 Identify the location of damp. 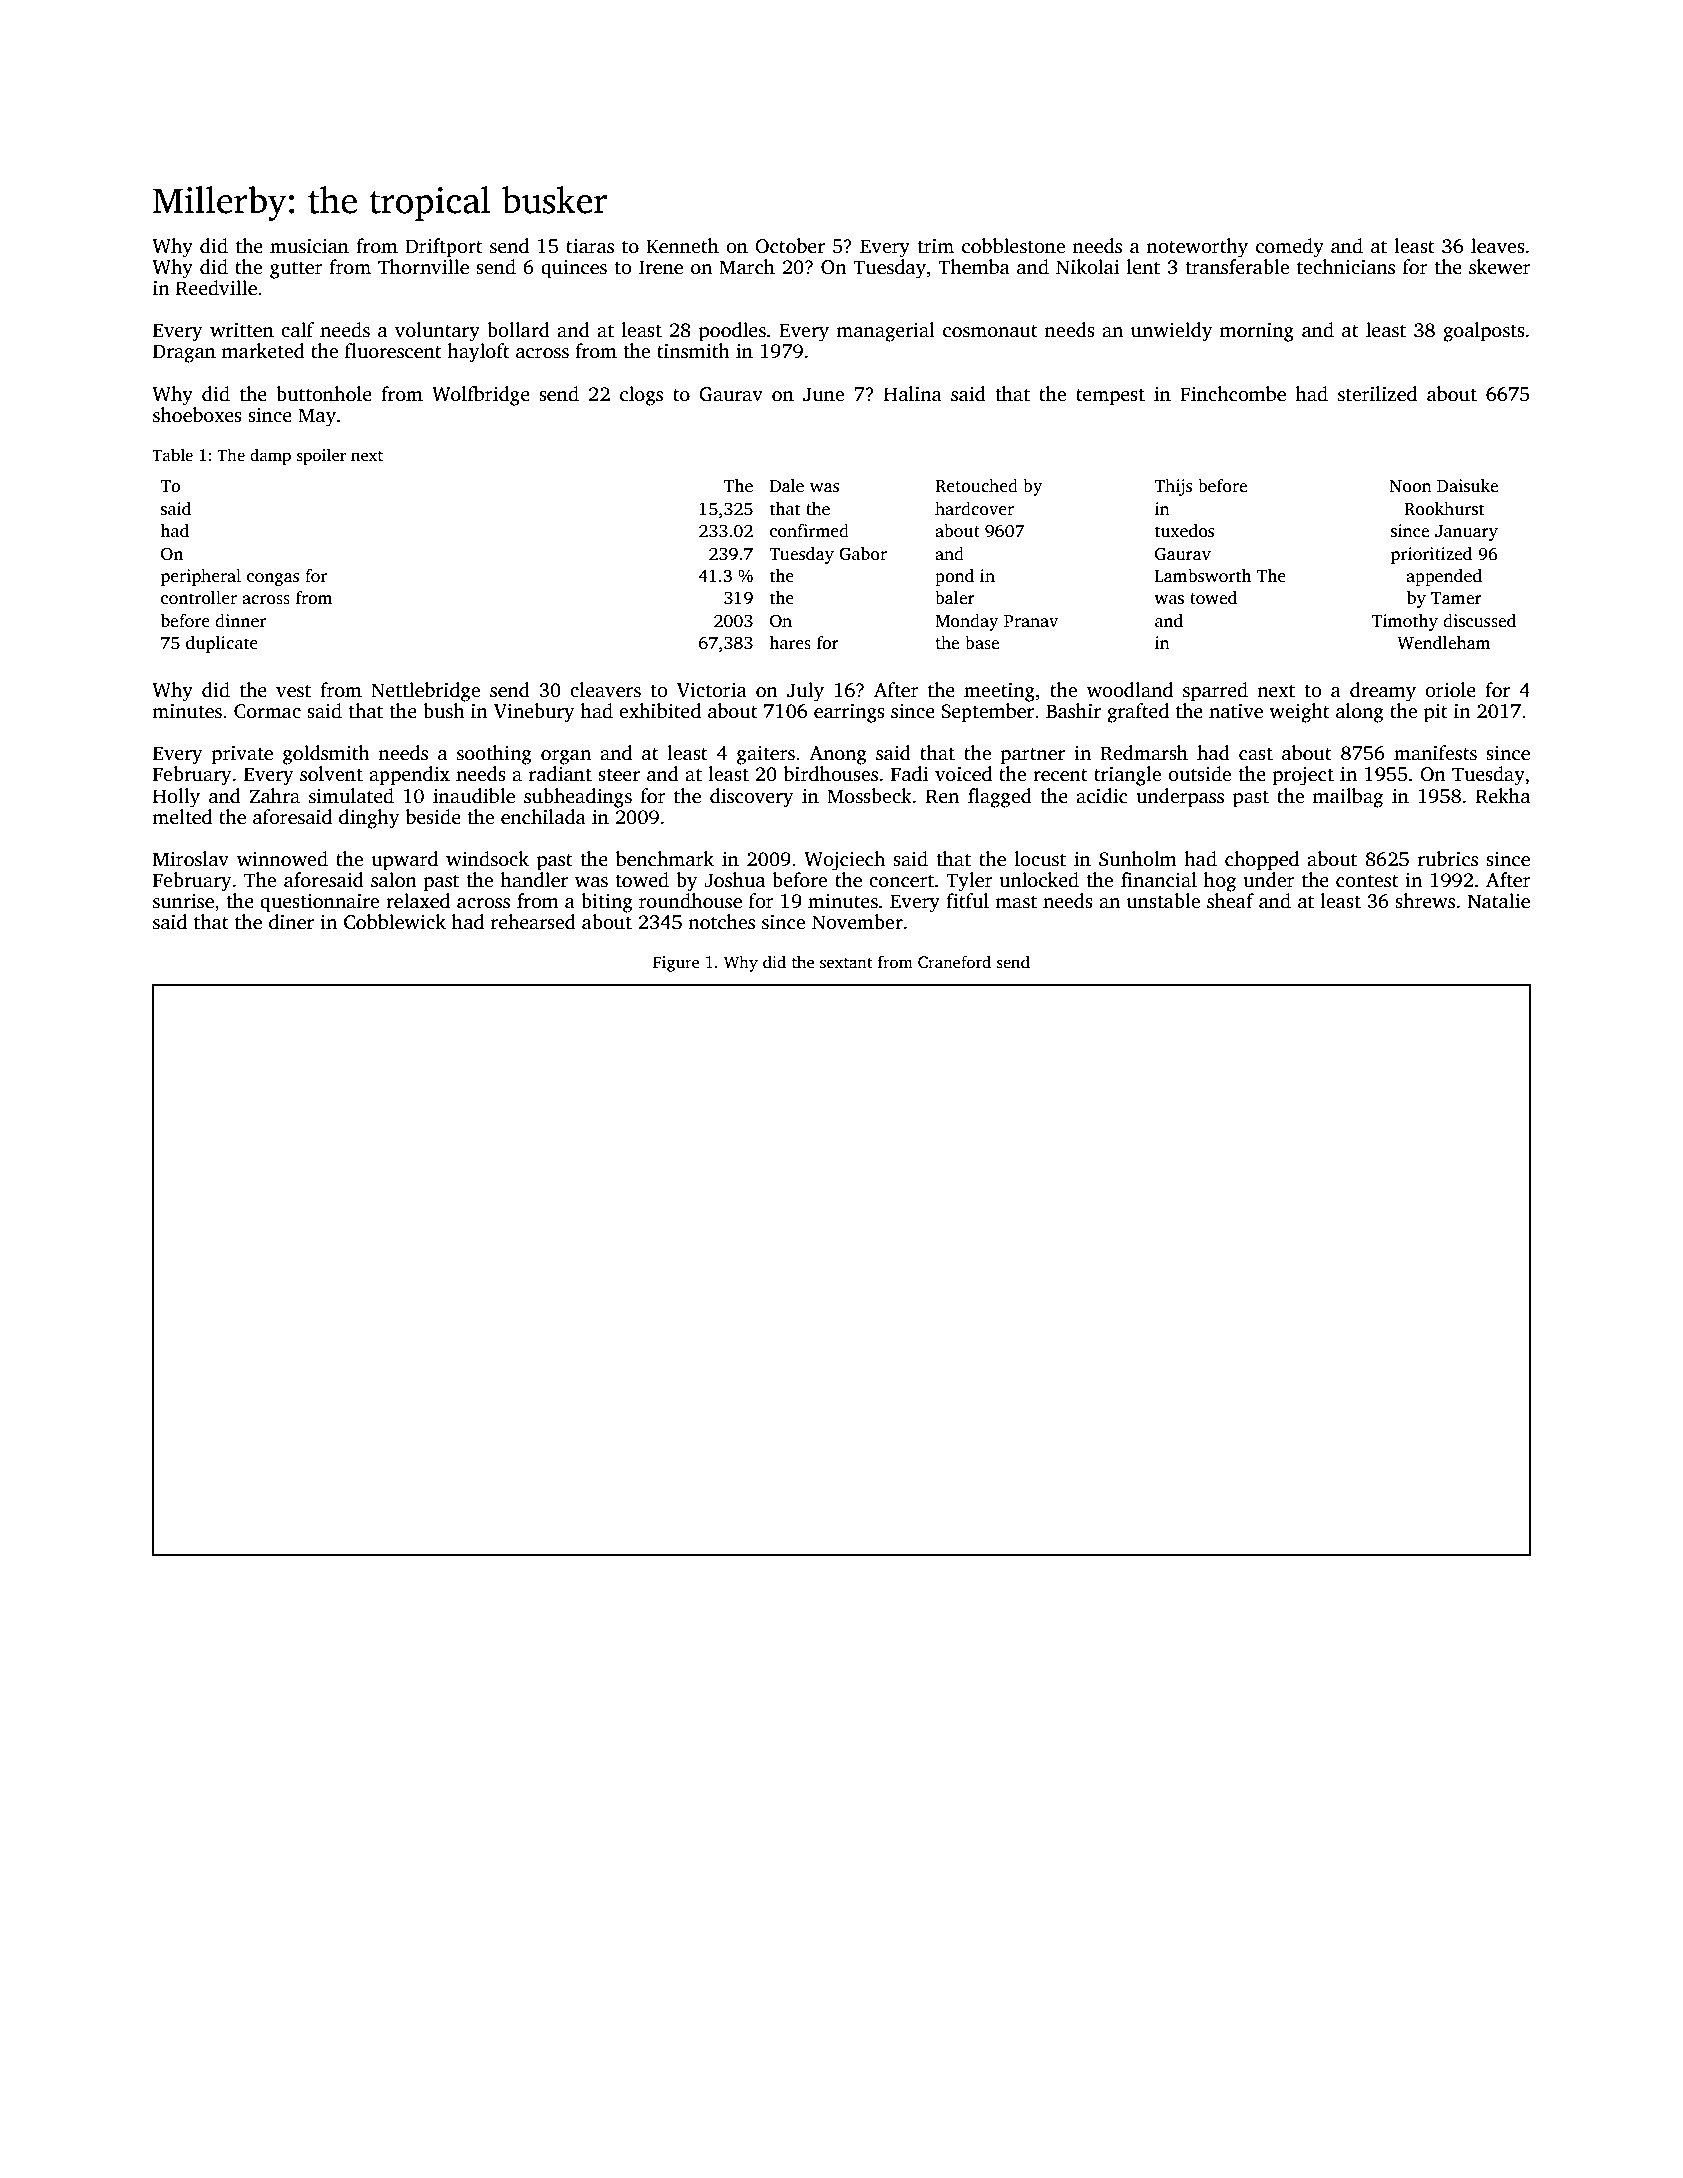
(270, 456).
